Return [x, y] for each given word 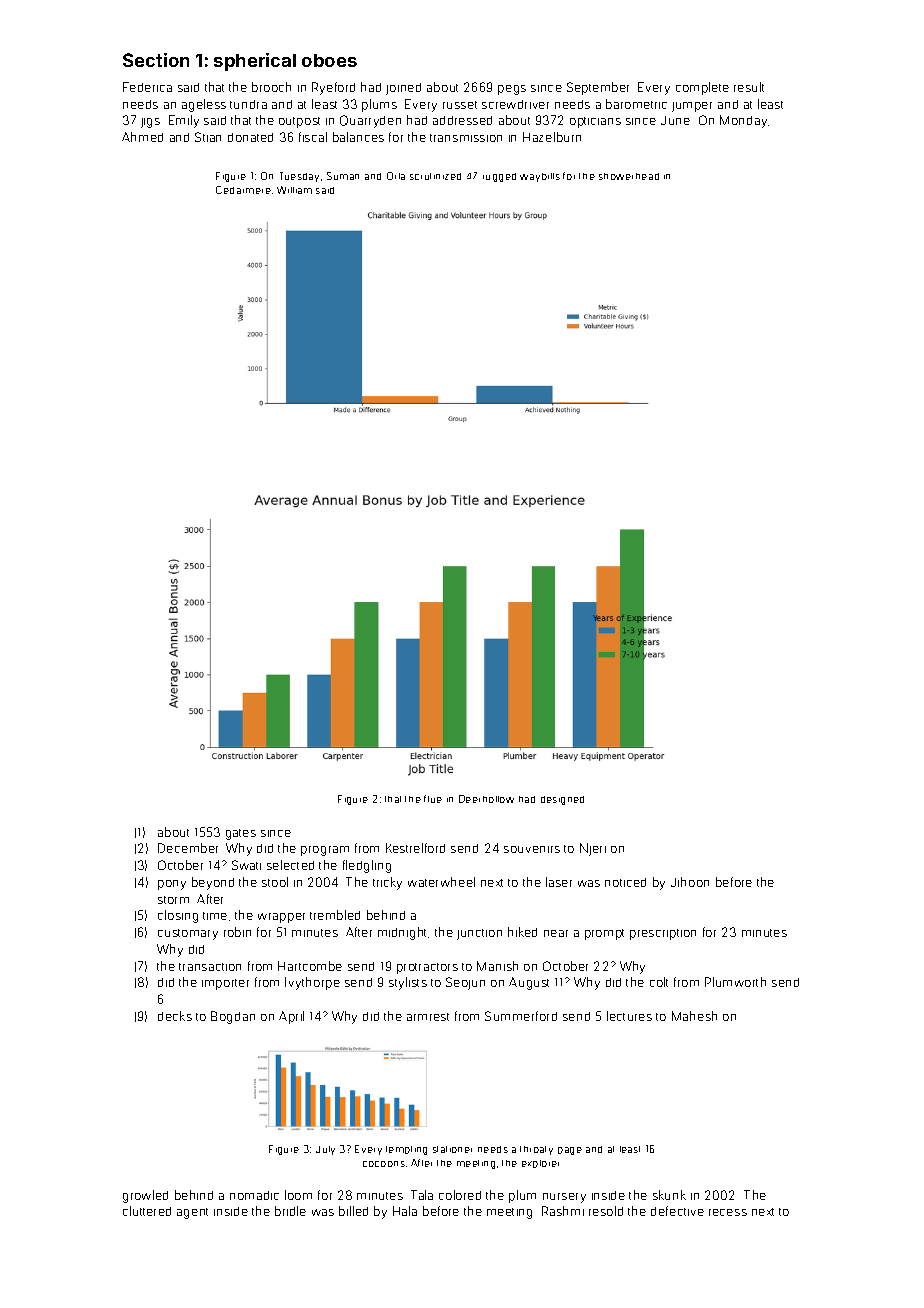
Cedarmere [243, 190]
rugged [499, 177]
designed [562, 800]
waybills [540, 177]
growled [145, 1196]
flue [433, 799]
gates [241, 834]
